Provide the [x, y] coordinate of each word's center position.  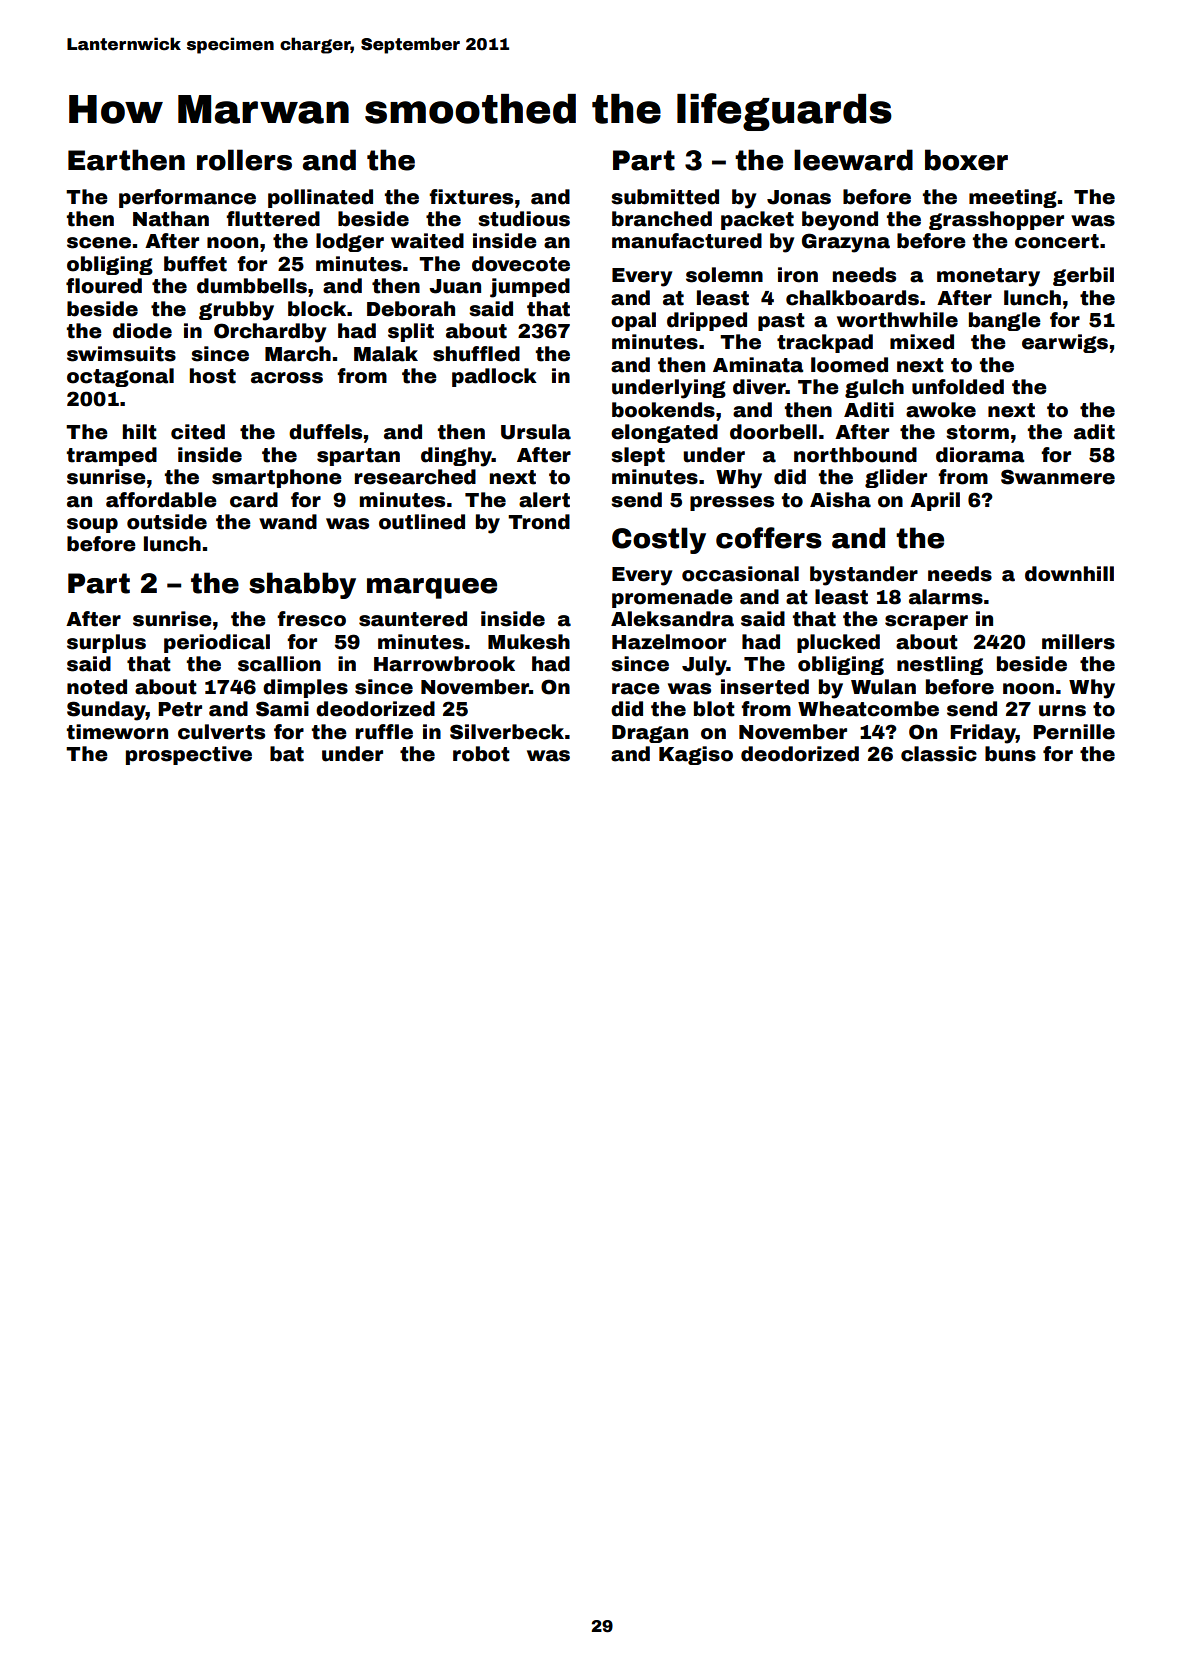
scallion [279, 664]
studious [524, 219]
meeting [1013, 198]
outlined [422, 522]
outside [167, 522]
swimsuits [121, 354]
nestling [940, 665]
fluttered [273, 219]
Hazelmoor [669, 642]
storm [977, 432]
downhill [1069, 574]
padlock [494, 377]
